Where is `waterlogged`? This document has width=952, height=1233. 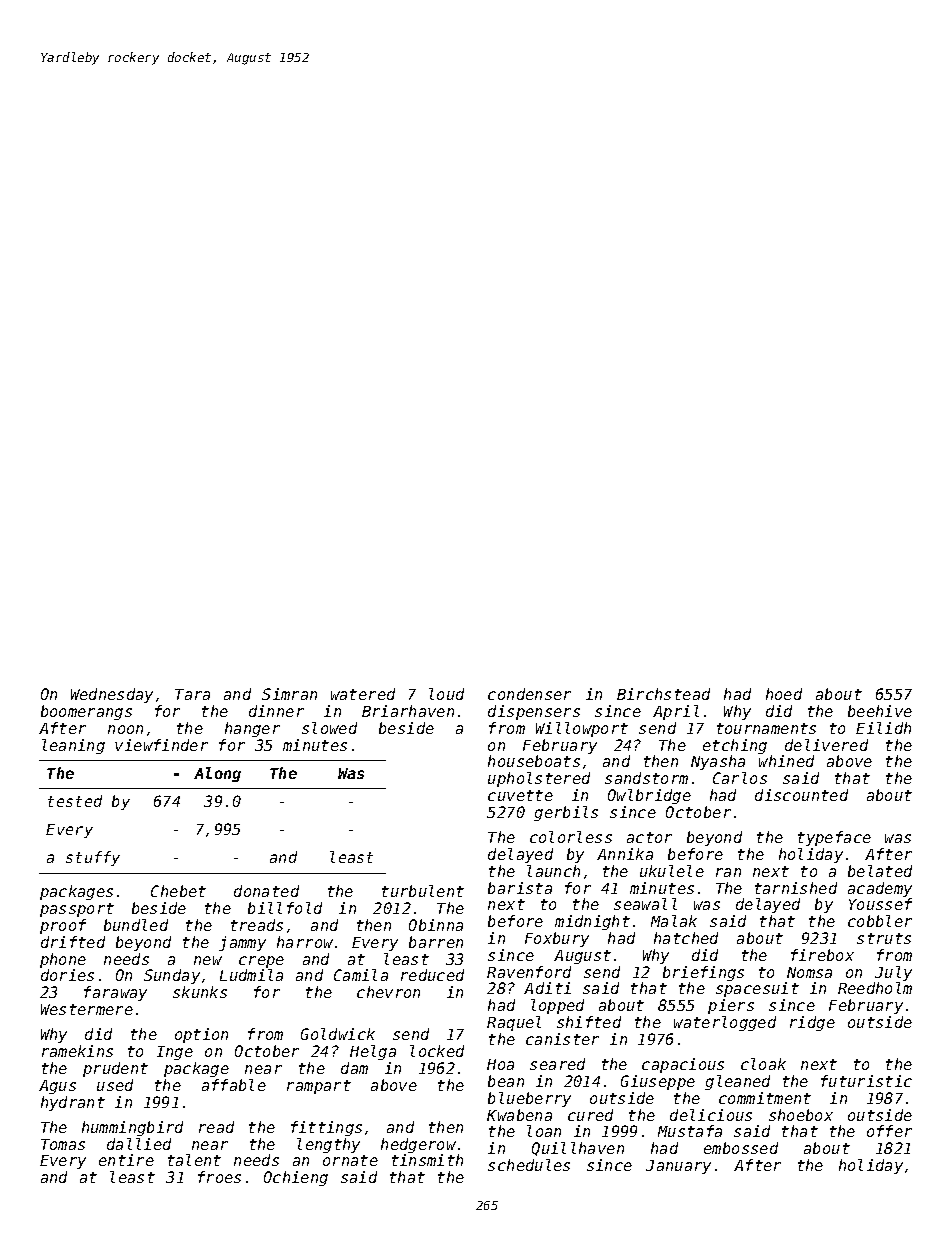 waterlogged is located at coordinates (725, 1023).
